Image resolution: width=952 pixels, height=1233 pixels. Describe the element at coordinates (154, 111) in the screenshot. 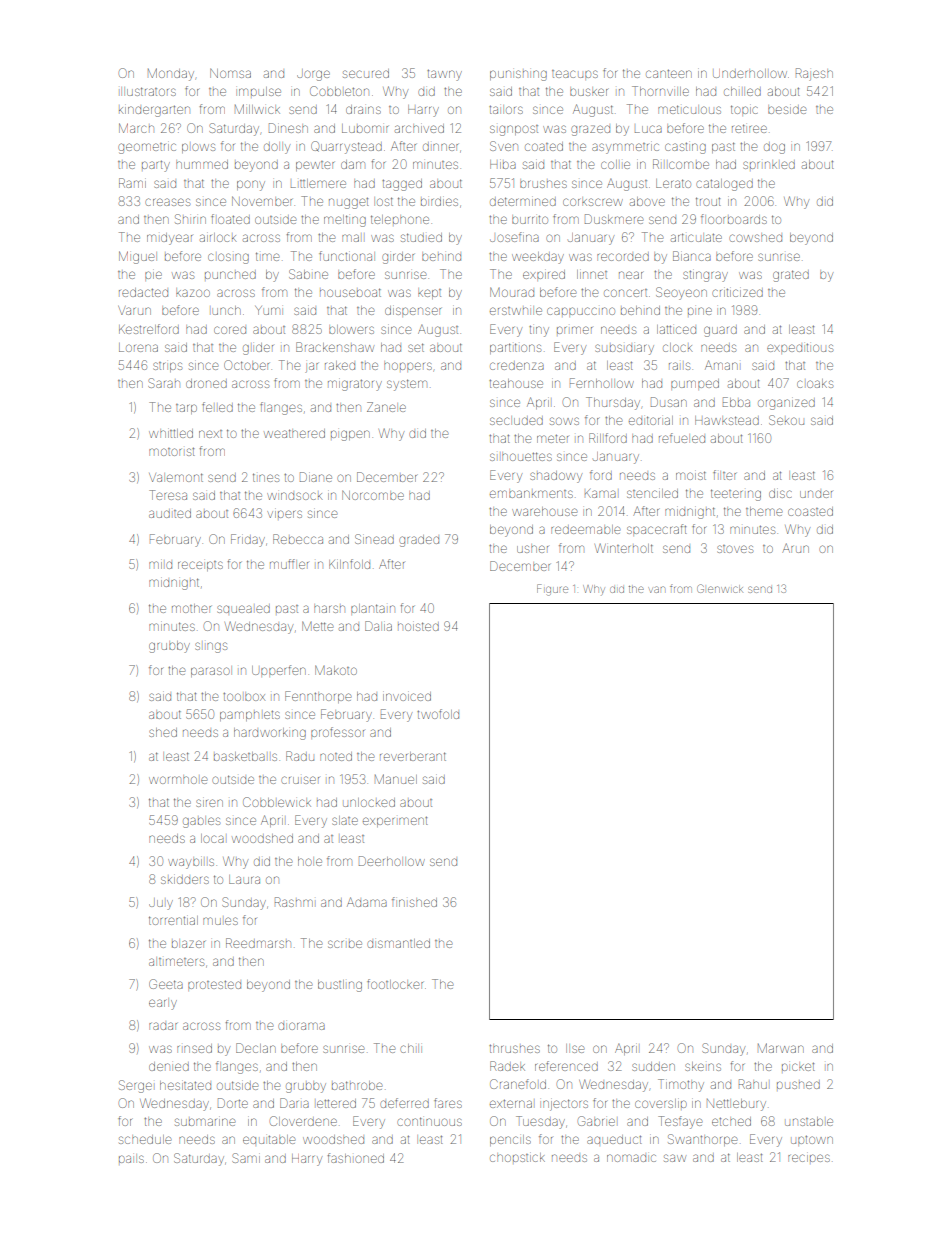

I see `kindergarten` at that location.
